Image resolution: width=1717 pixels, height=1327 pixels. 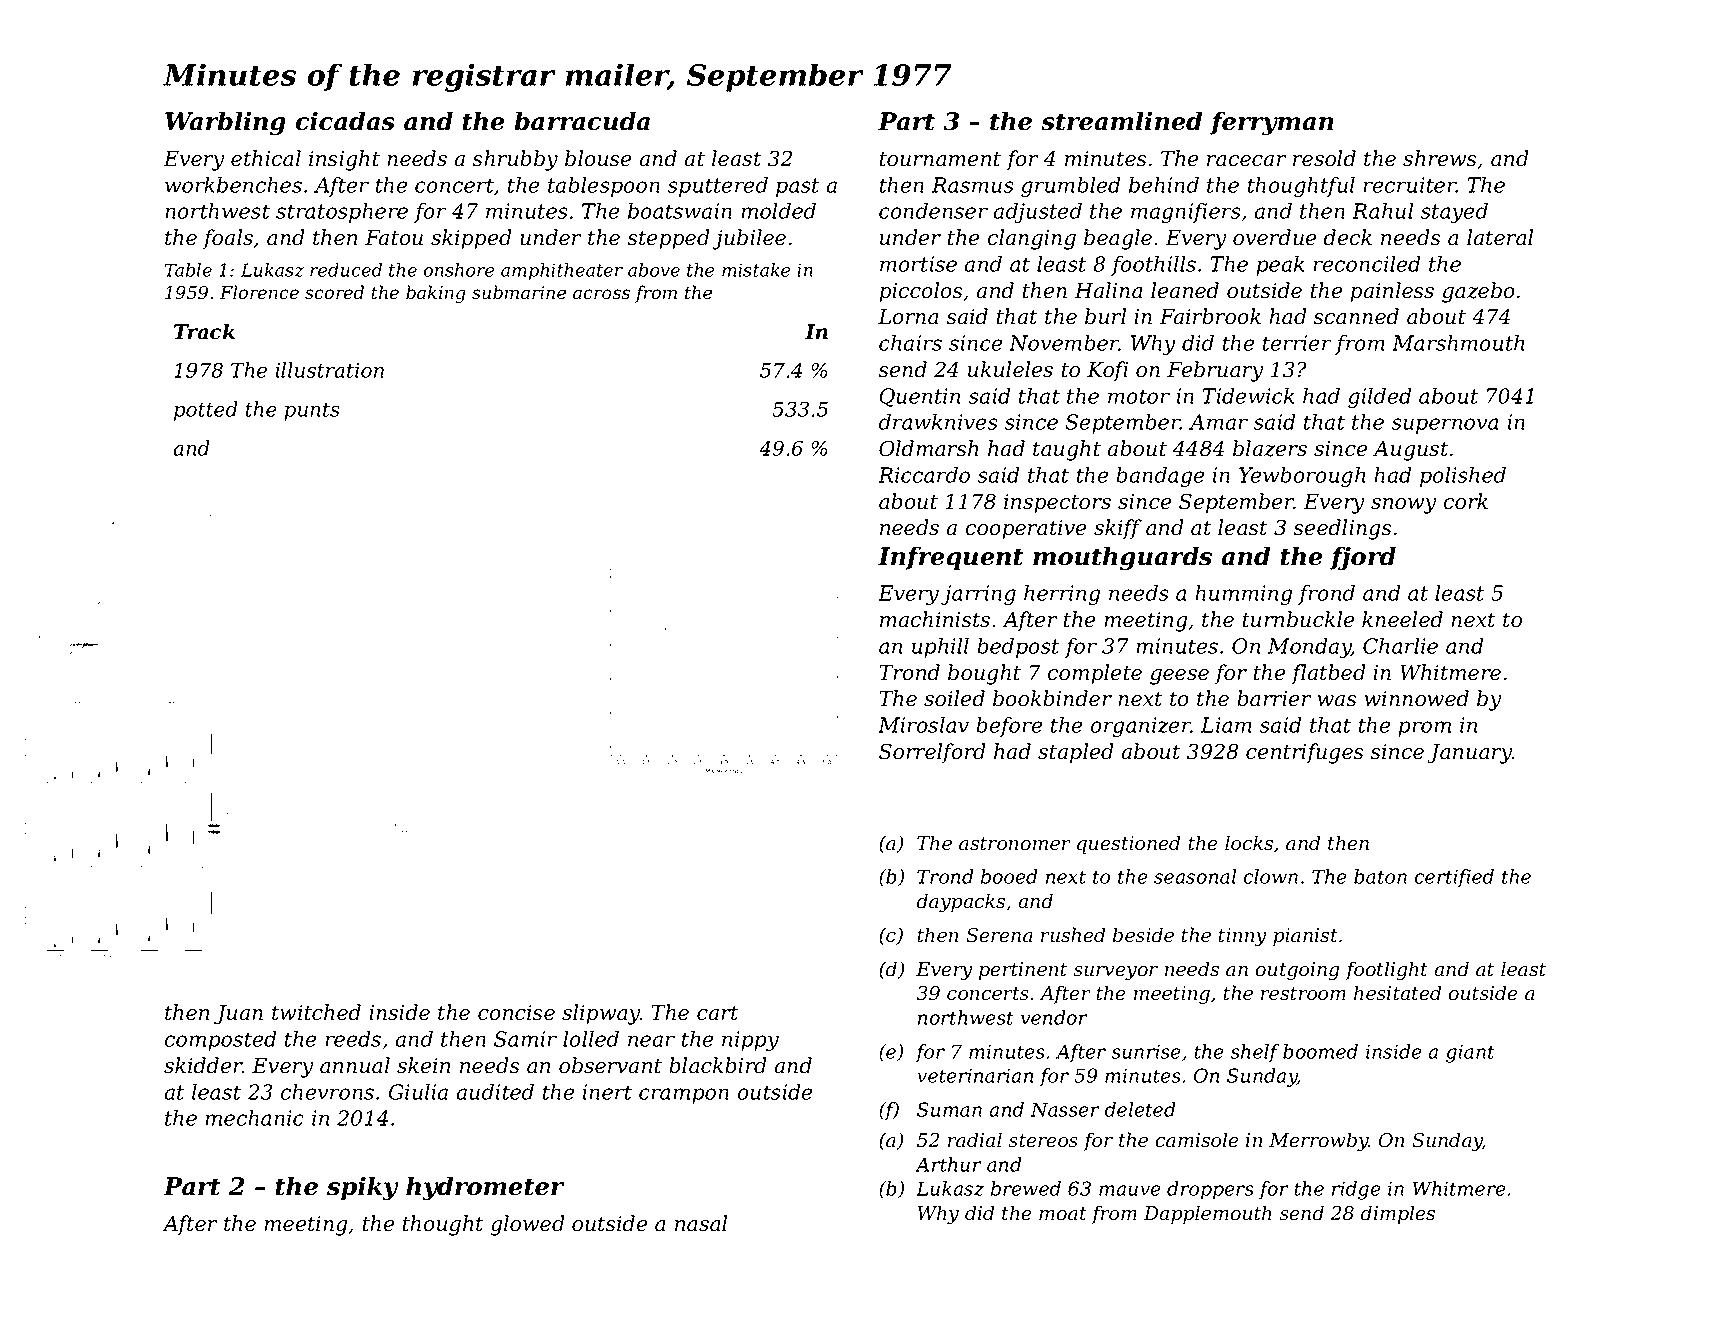 I want to click on painless, so click(x=1392, y=292).
